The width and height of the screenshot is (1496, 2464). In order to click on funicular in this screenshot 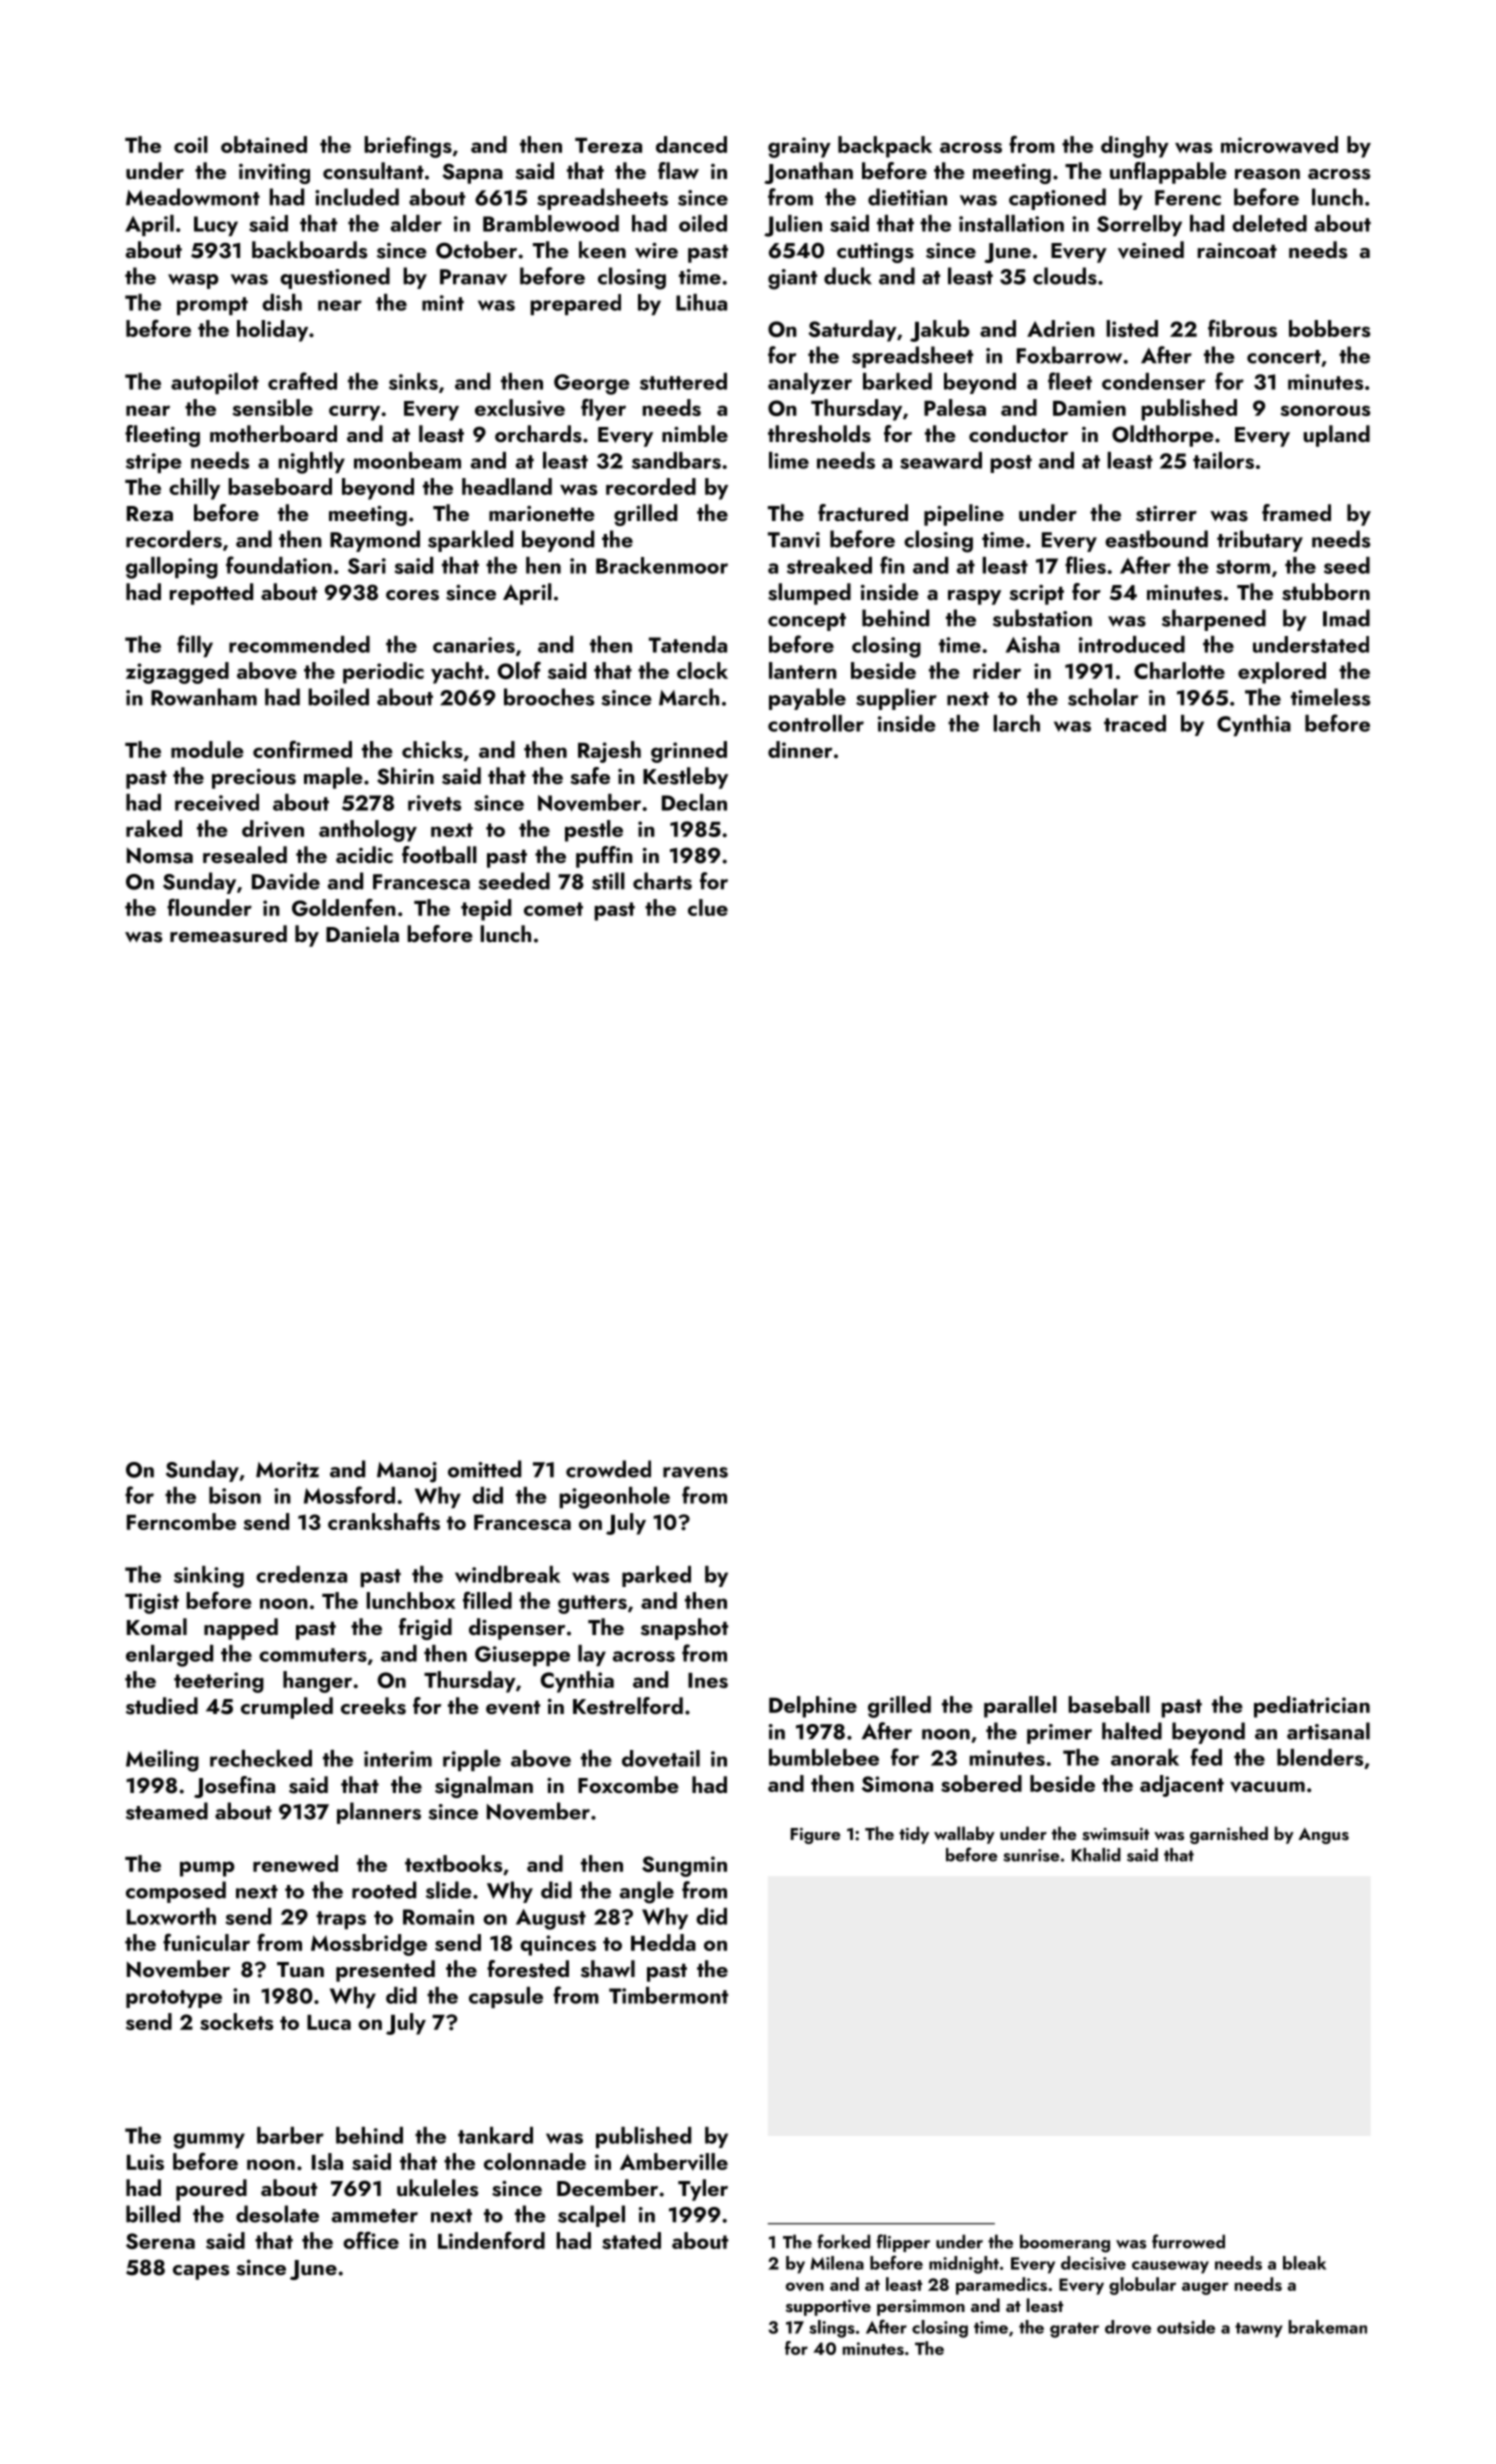, I will do `click(206, 1942)`.
